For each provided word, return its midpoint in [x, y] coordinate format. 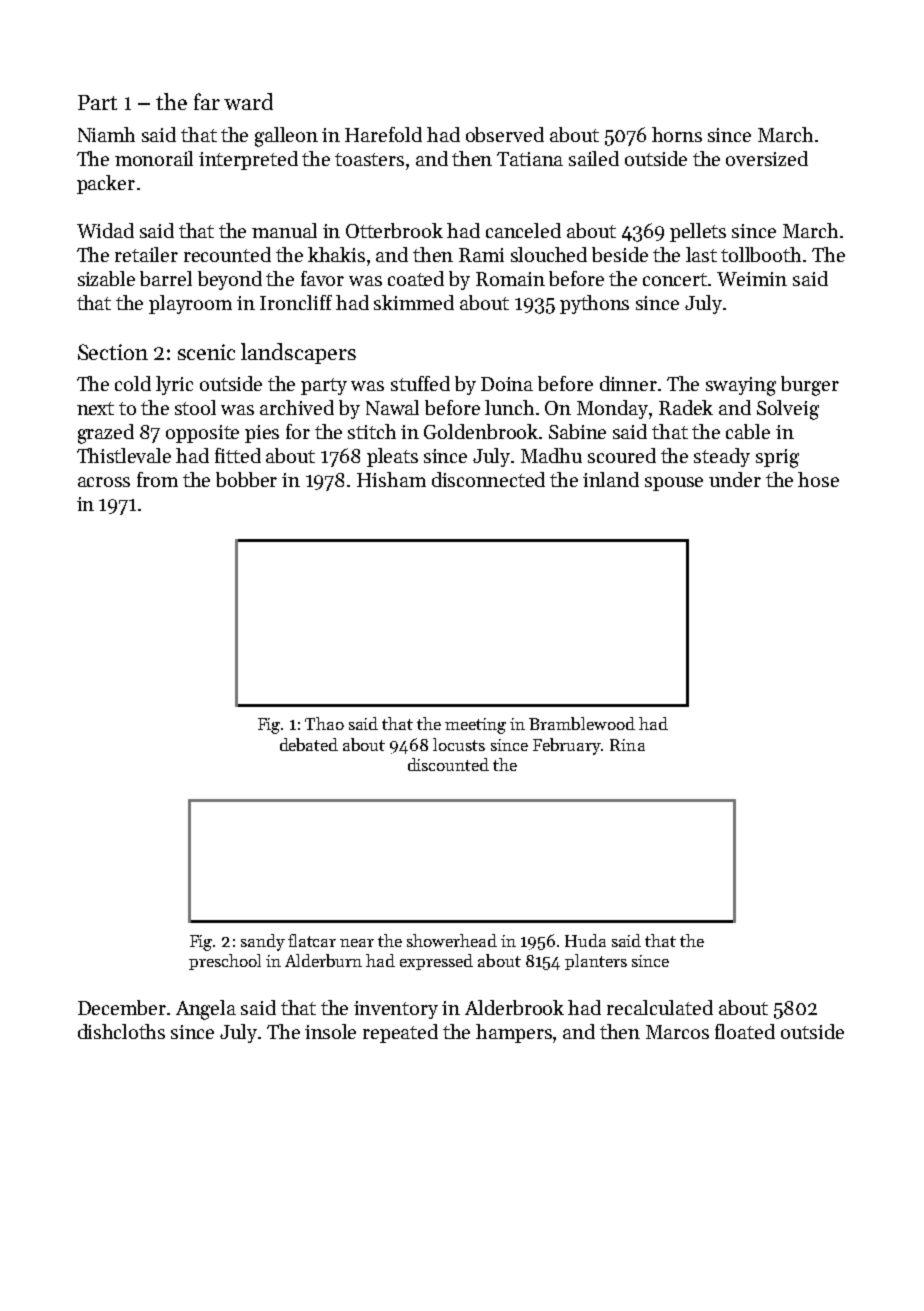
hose [818, 479]
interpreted [248, 160]
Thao [324, 723]
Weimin [752, 279]
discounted [448, 764]
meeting [475, 726]
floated [745, 1031]
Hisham [391, 479]
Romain [510, 279]
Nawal [392, 407]
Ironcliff [296, 302]
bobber [246, 479]
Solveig [788, 410]
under [735, 479]
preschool [225, 962]
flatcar [312, 940]
